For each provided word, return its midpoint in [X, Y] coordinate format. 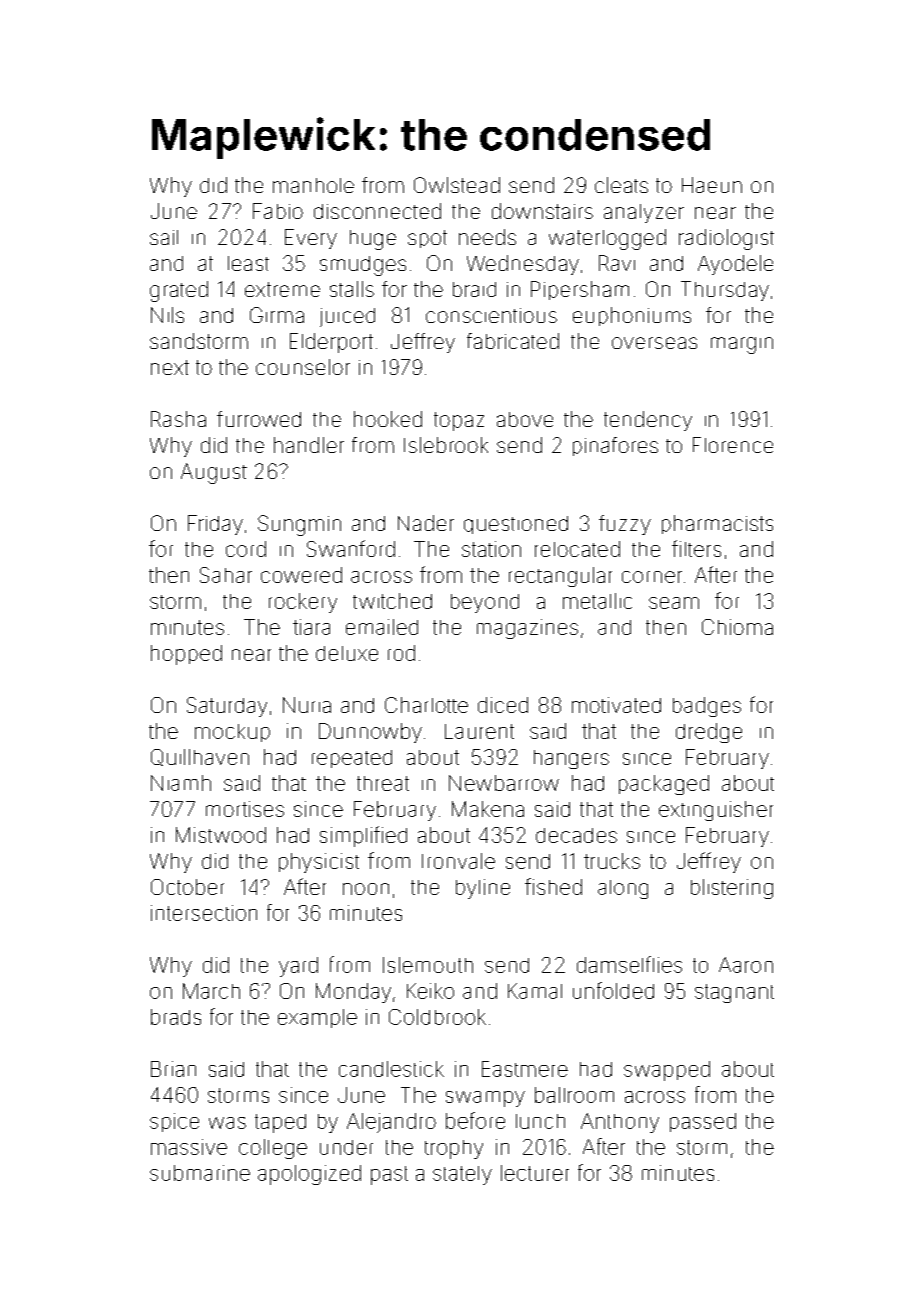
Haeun [712, 185]
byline [483, 889]
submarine [200, 1173]
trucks [612, 861]
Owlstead [457, 185]
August [214, 473]
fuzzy [625, 525]
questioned [516, 525]
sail [164, 237]
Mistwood [221, 835]
